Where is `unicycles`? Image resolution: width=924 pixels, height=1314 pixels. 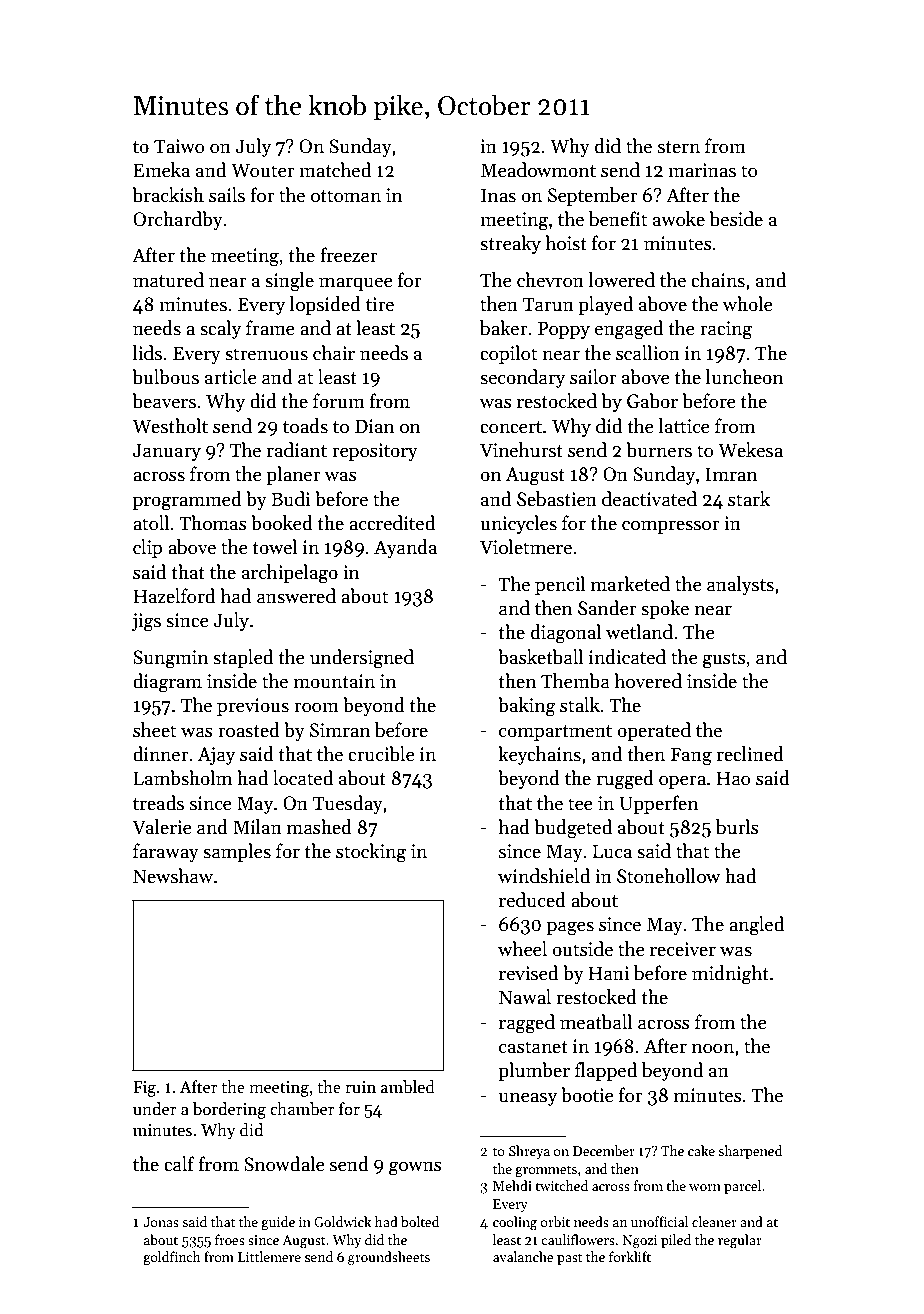
unicycles is located at coordinates (518, 524).
